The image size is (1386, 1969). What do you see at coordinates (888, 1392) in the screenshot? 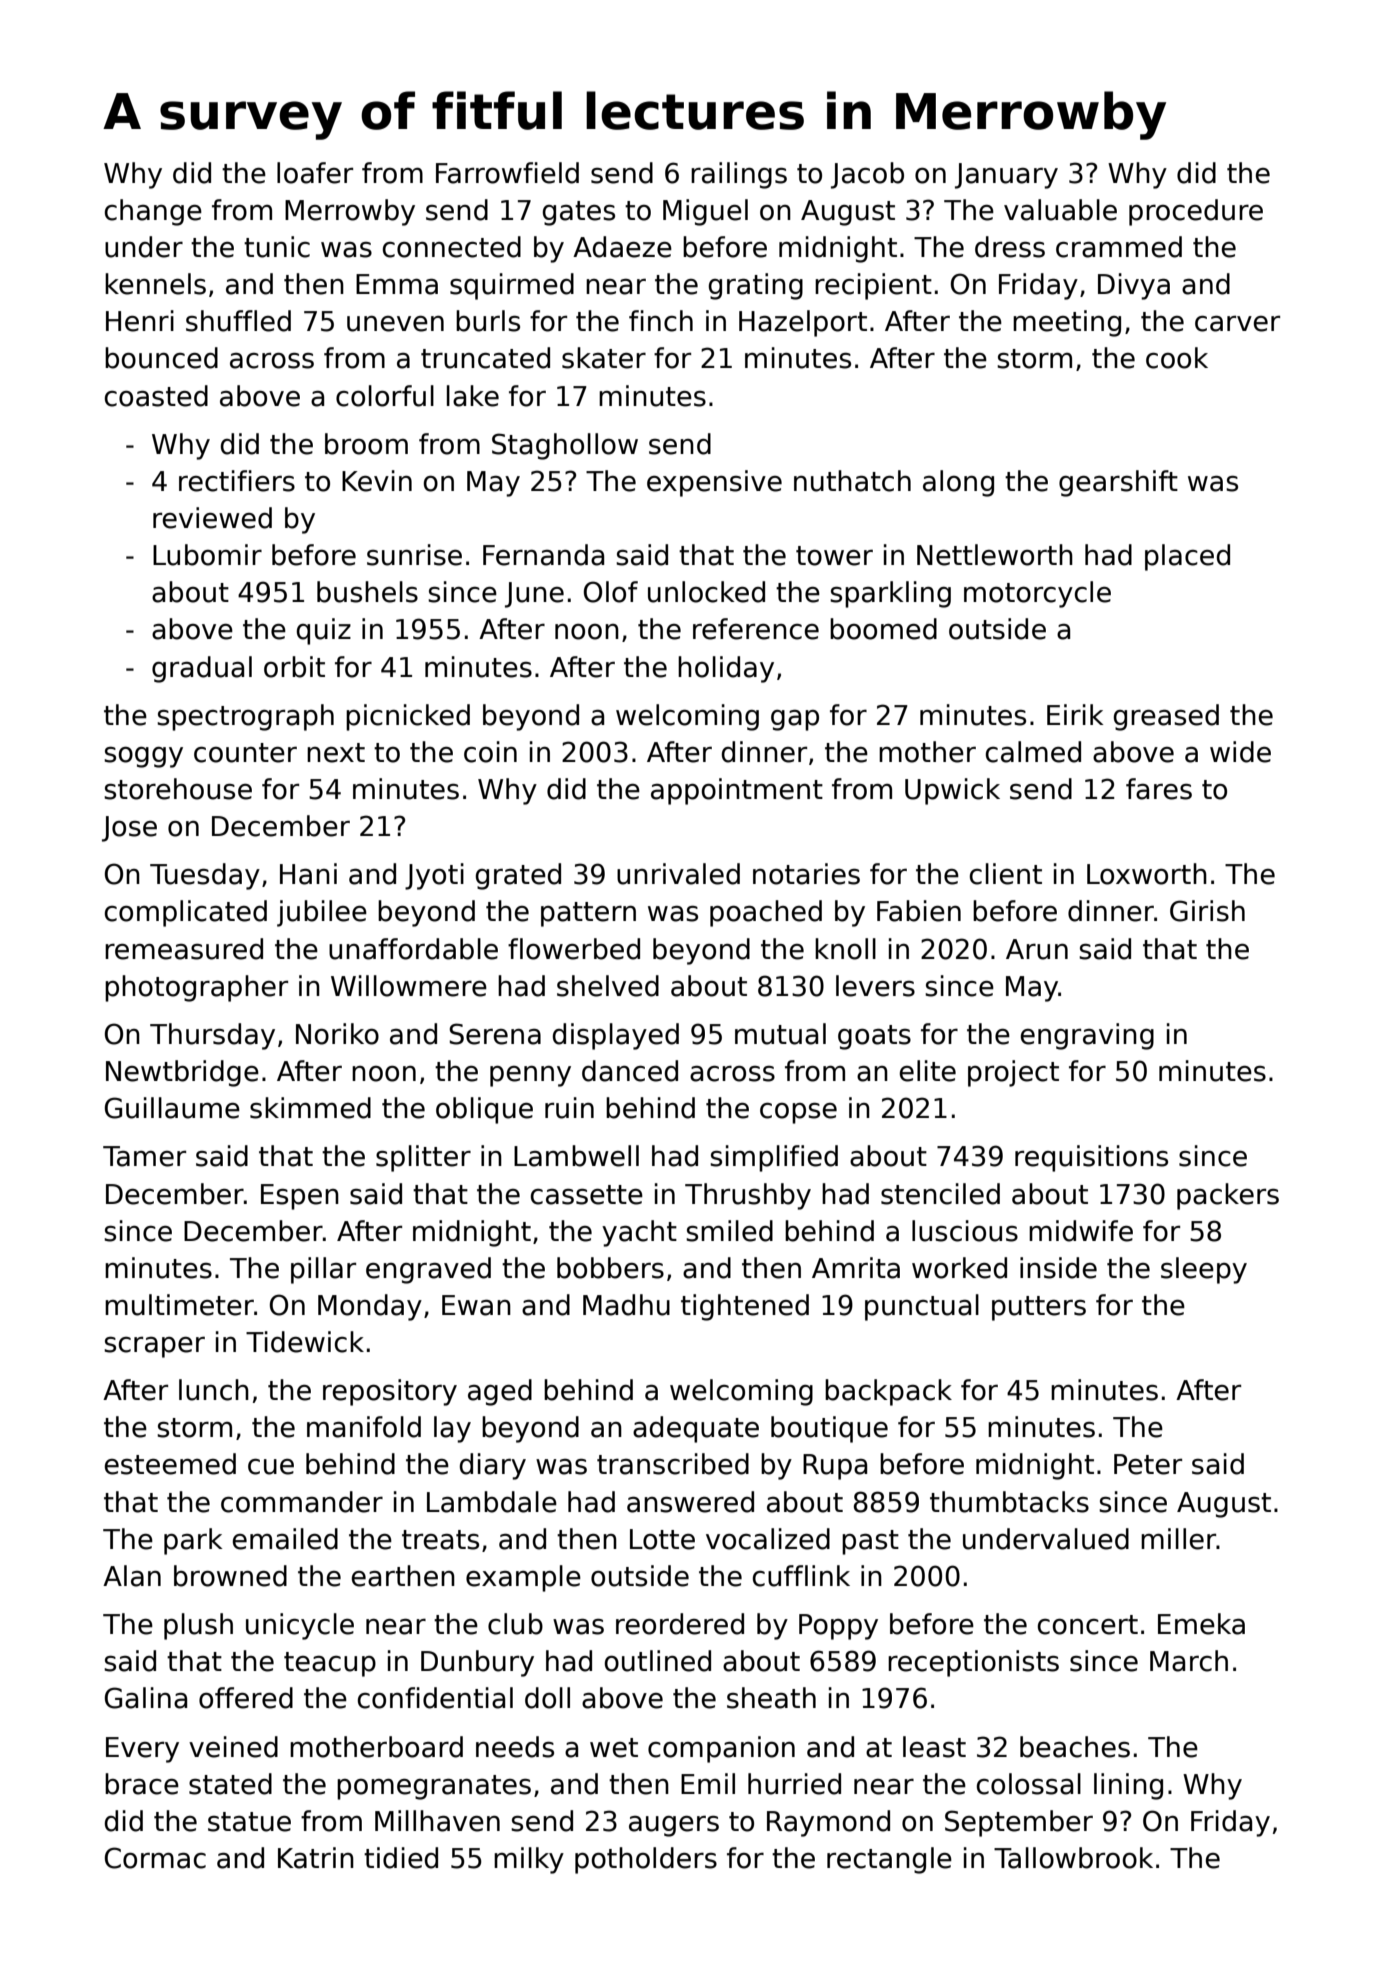
I see `backpack` at bounding box center [888, 1392].
